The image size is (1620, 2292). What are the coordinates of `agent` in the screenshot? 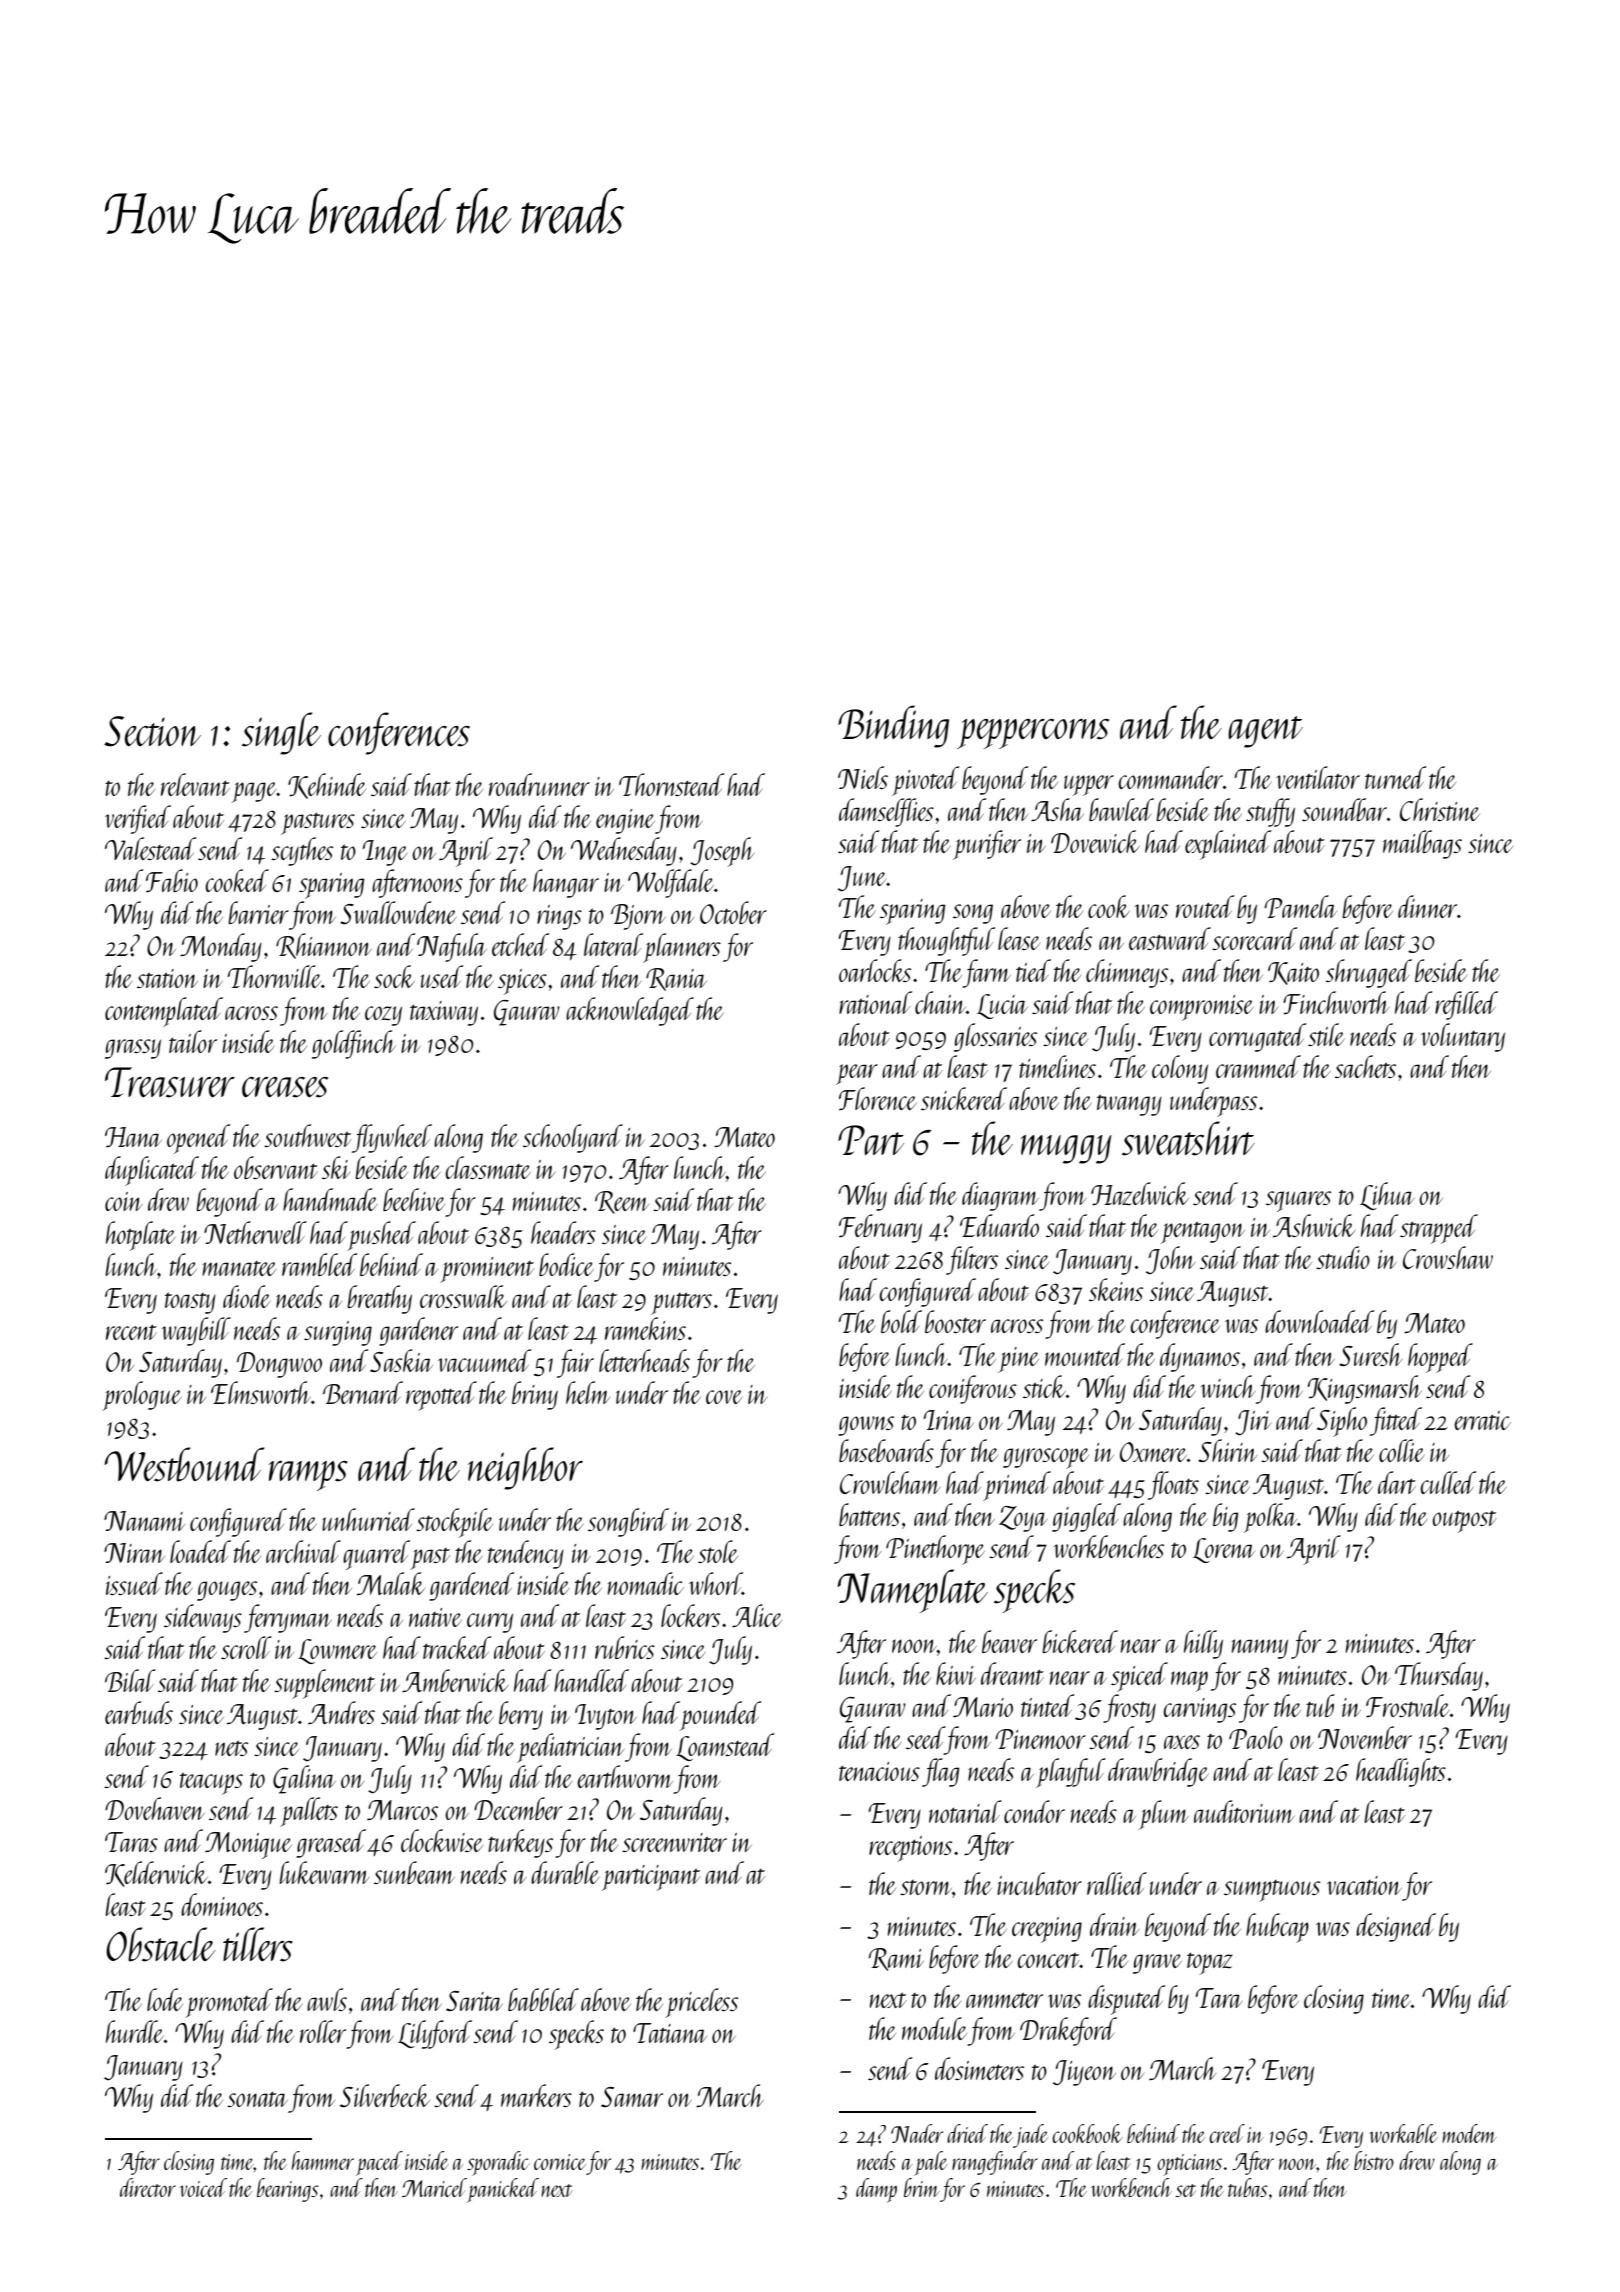 It's located at (1265, 732).
